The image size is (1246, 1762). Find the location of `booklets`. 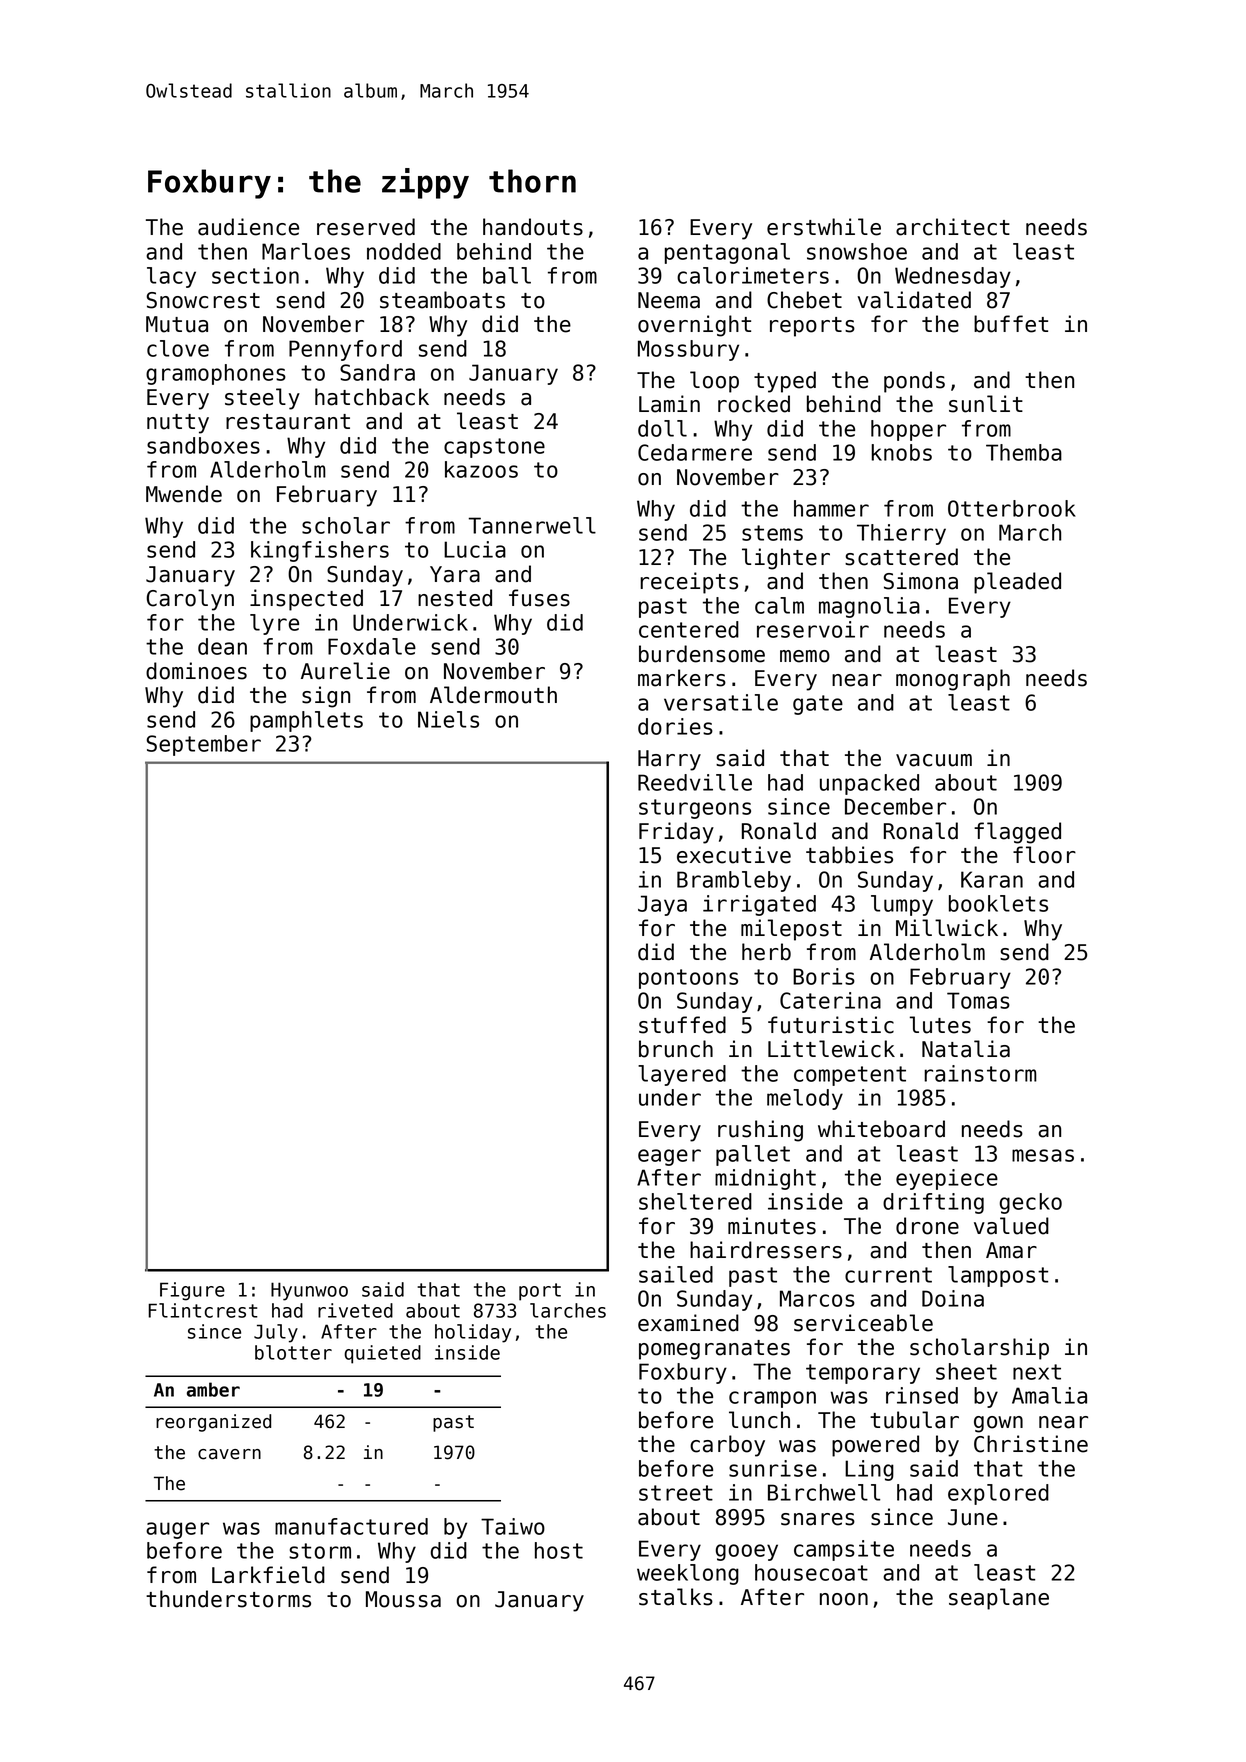

booklets is located at coordinates (998, 903).
